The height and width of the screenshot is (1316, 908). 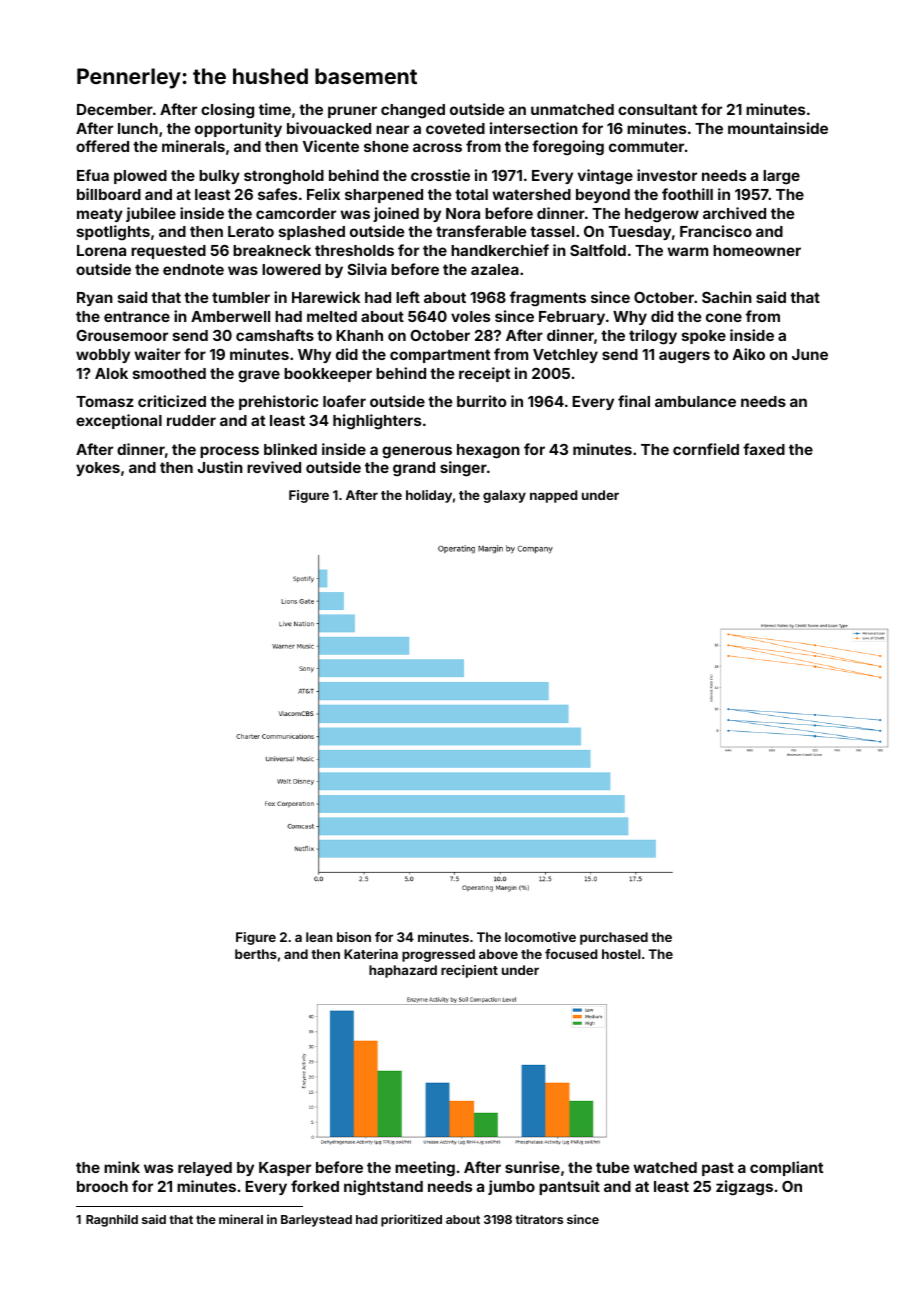 I want to click on faxed, so click(x=764, y=449).
